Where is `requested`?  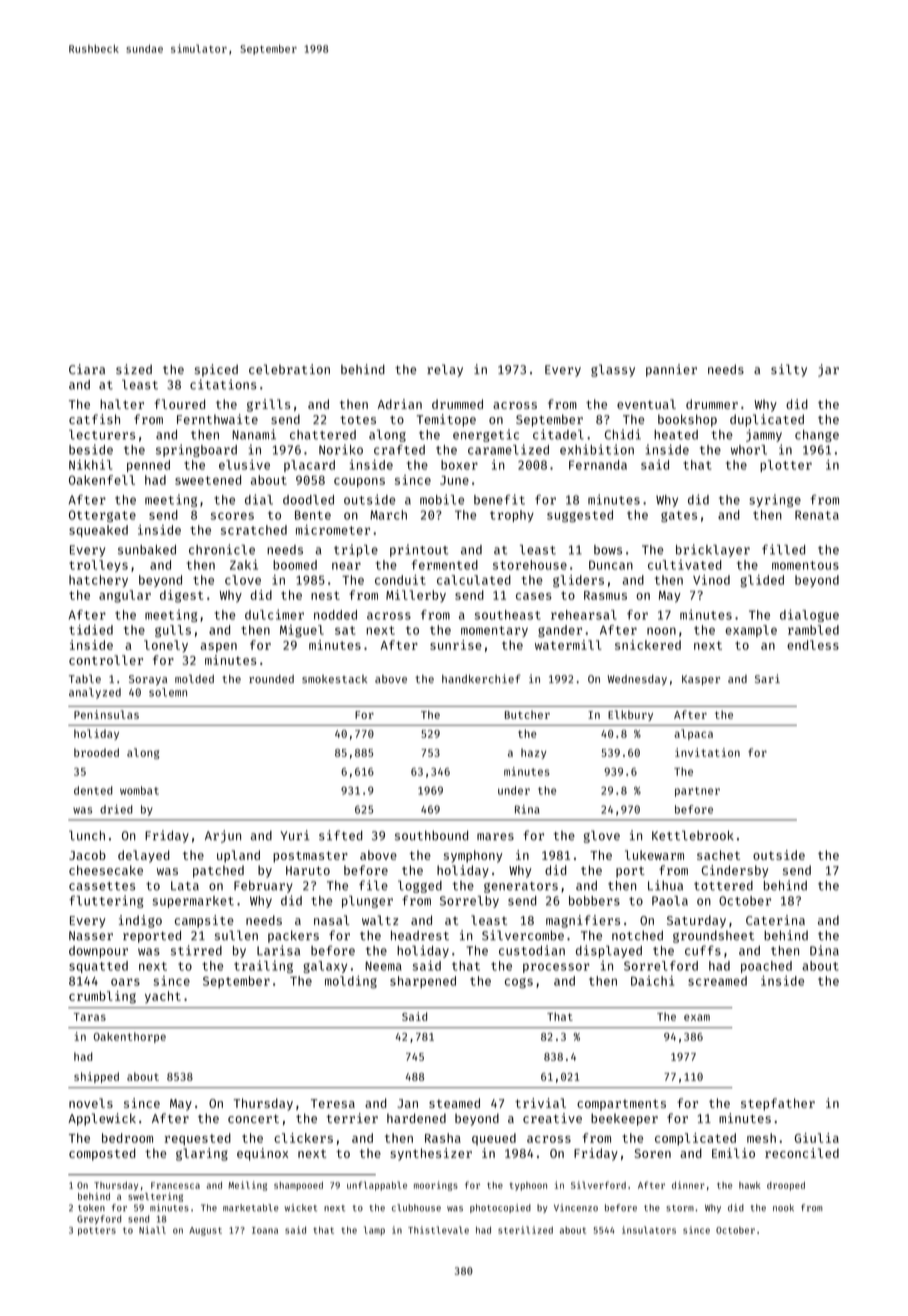
requested is located at coordinates (198, 1139).
